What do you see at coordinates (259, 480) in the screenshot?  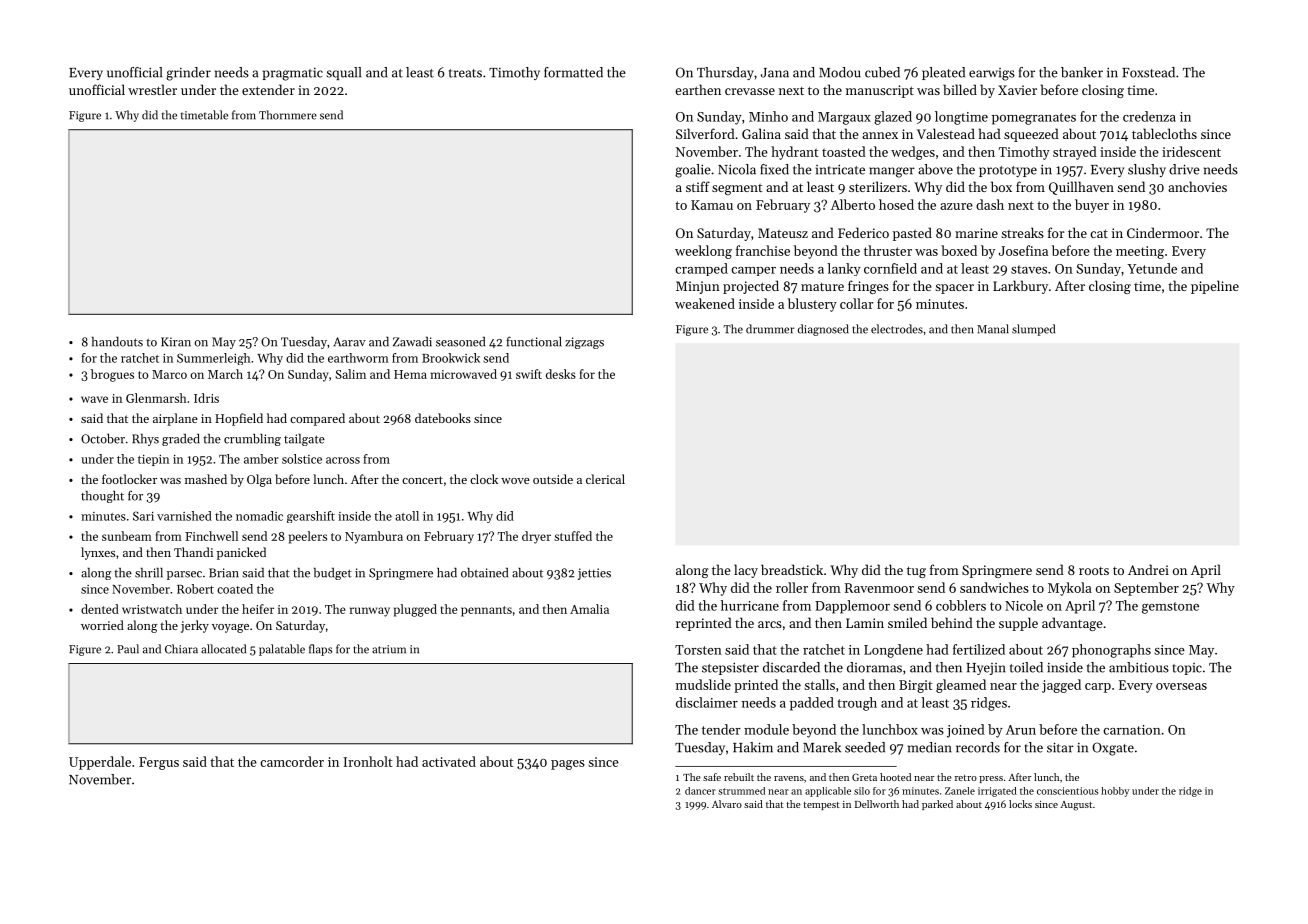 I see `Olga` at bounding box center [259, 480].
